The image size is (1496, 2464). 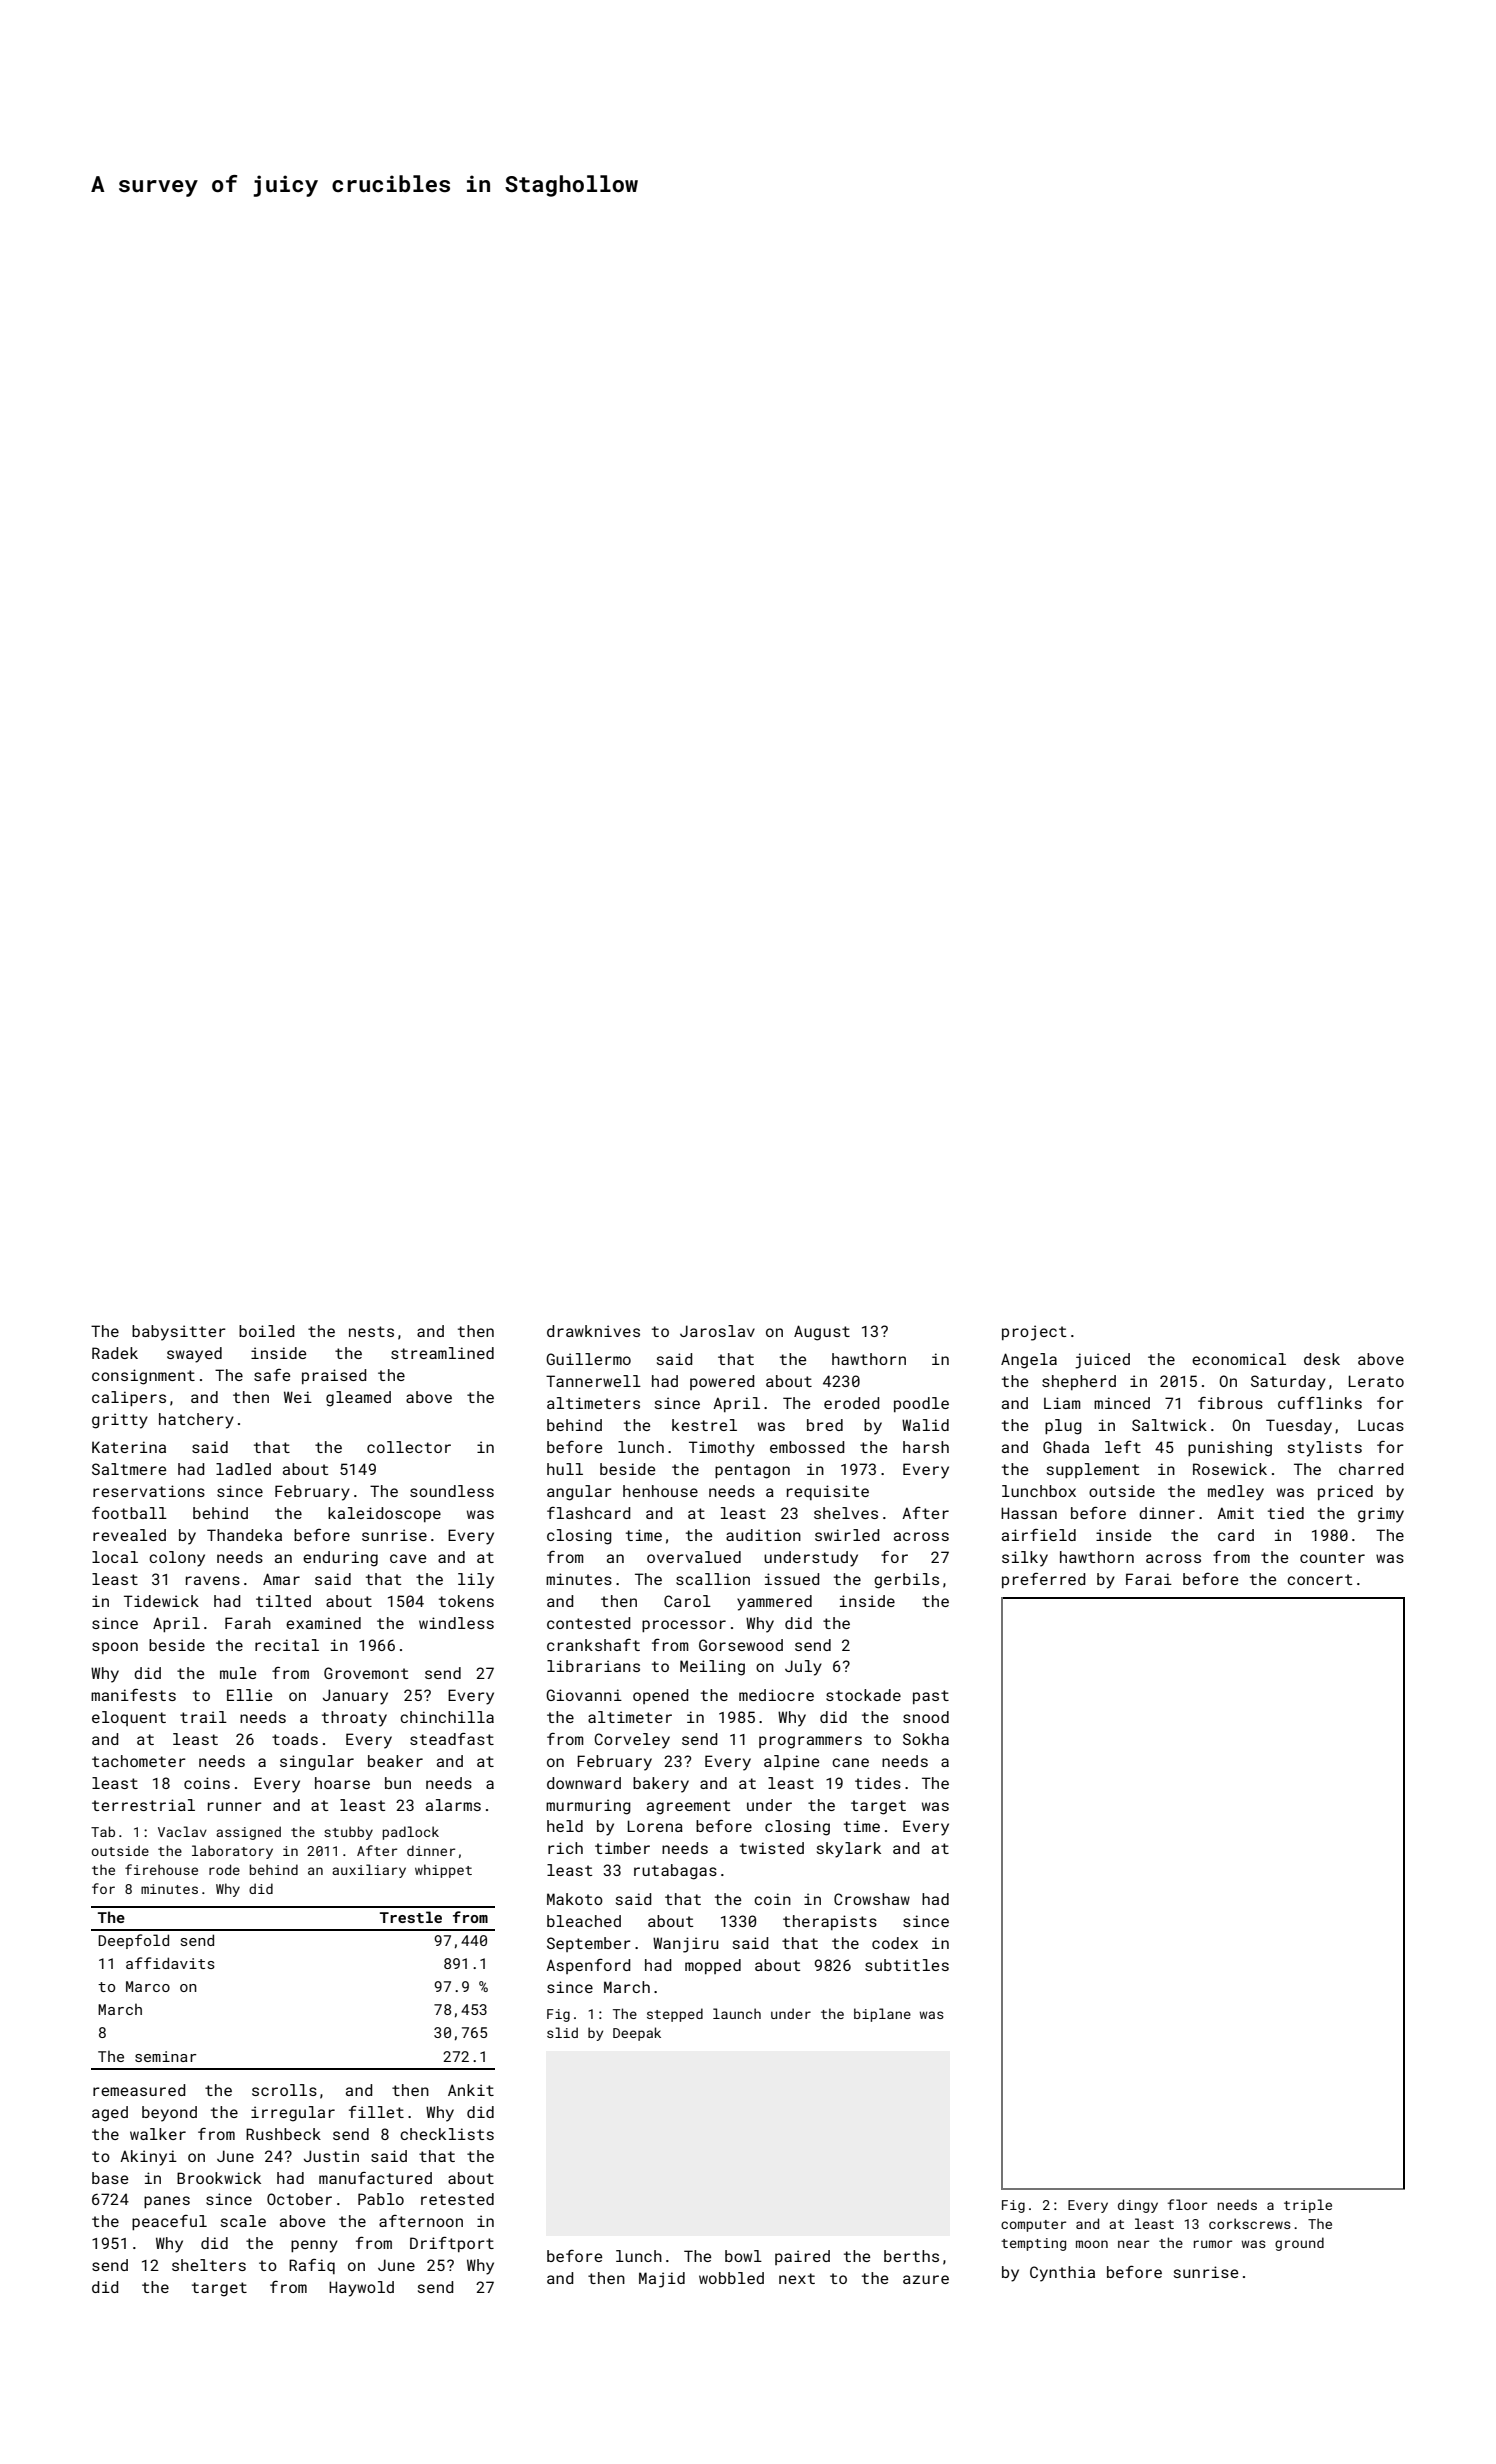 What do you see at coordinates (133, 1941) in the image?
I see `Deepfold` at bounding box center [133, 1941].
